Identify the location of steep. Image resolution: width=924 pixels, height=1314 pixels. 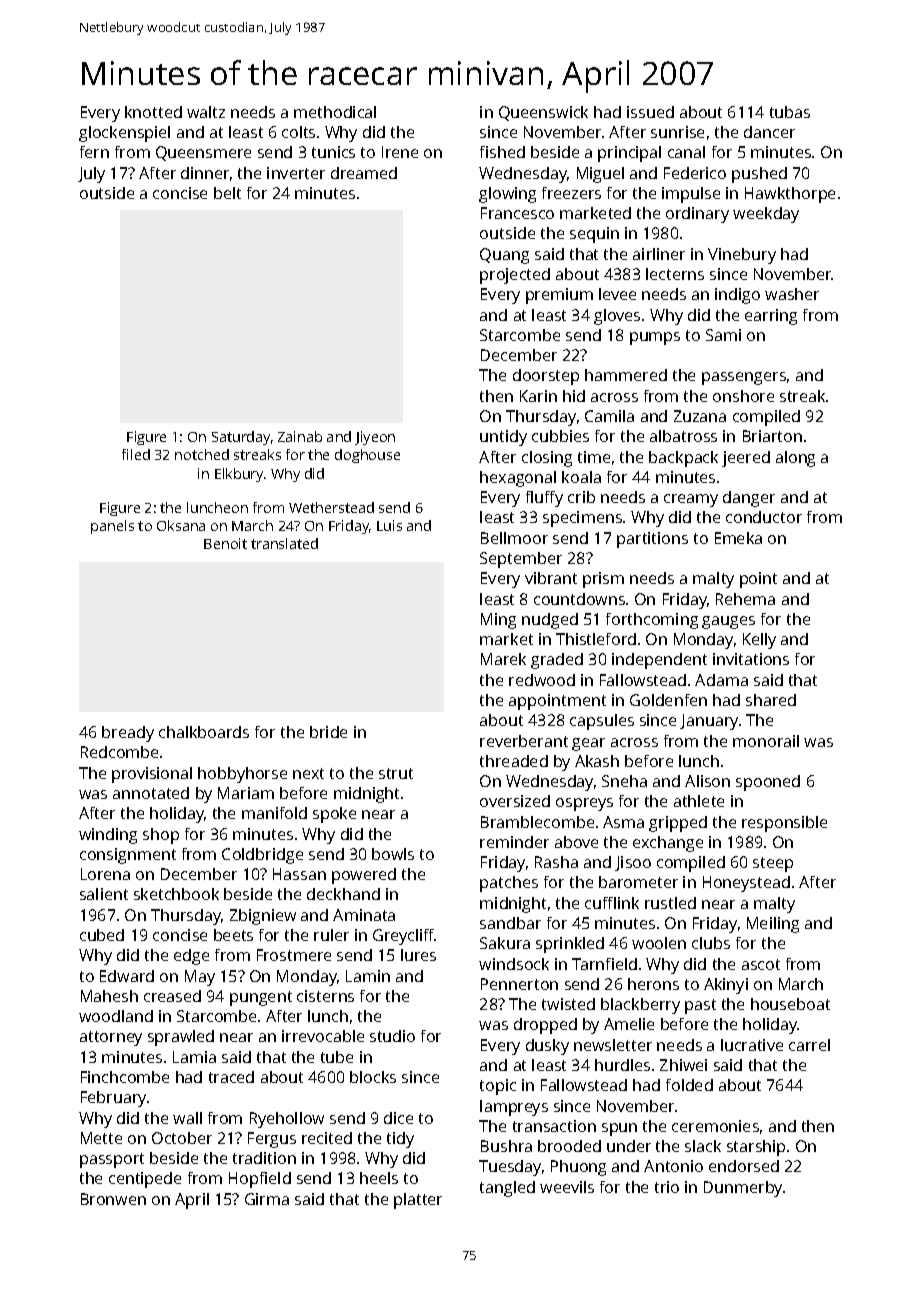
(773, 864).
